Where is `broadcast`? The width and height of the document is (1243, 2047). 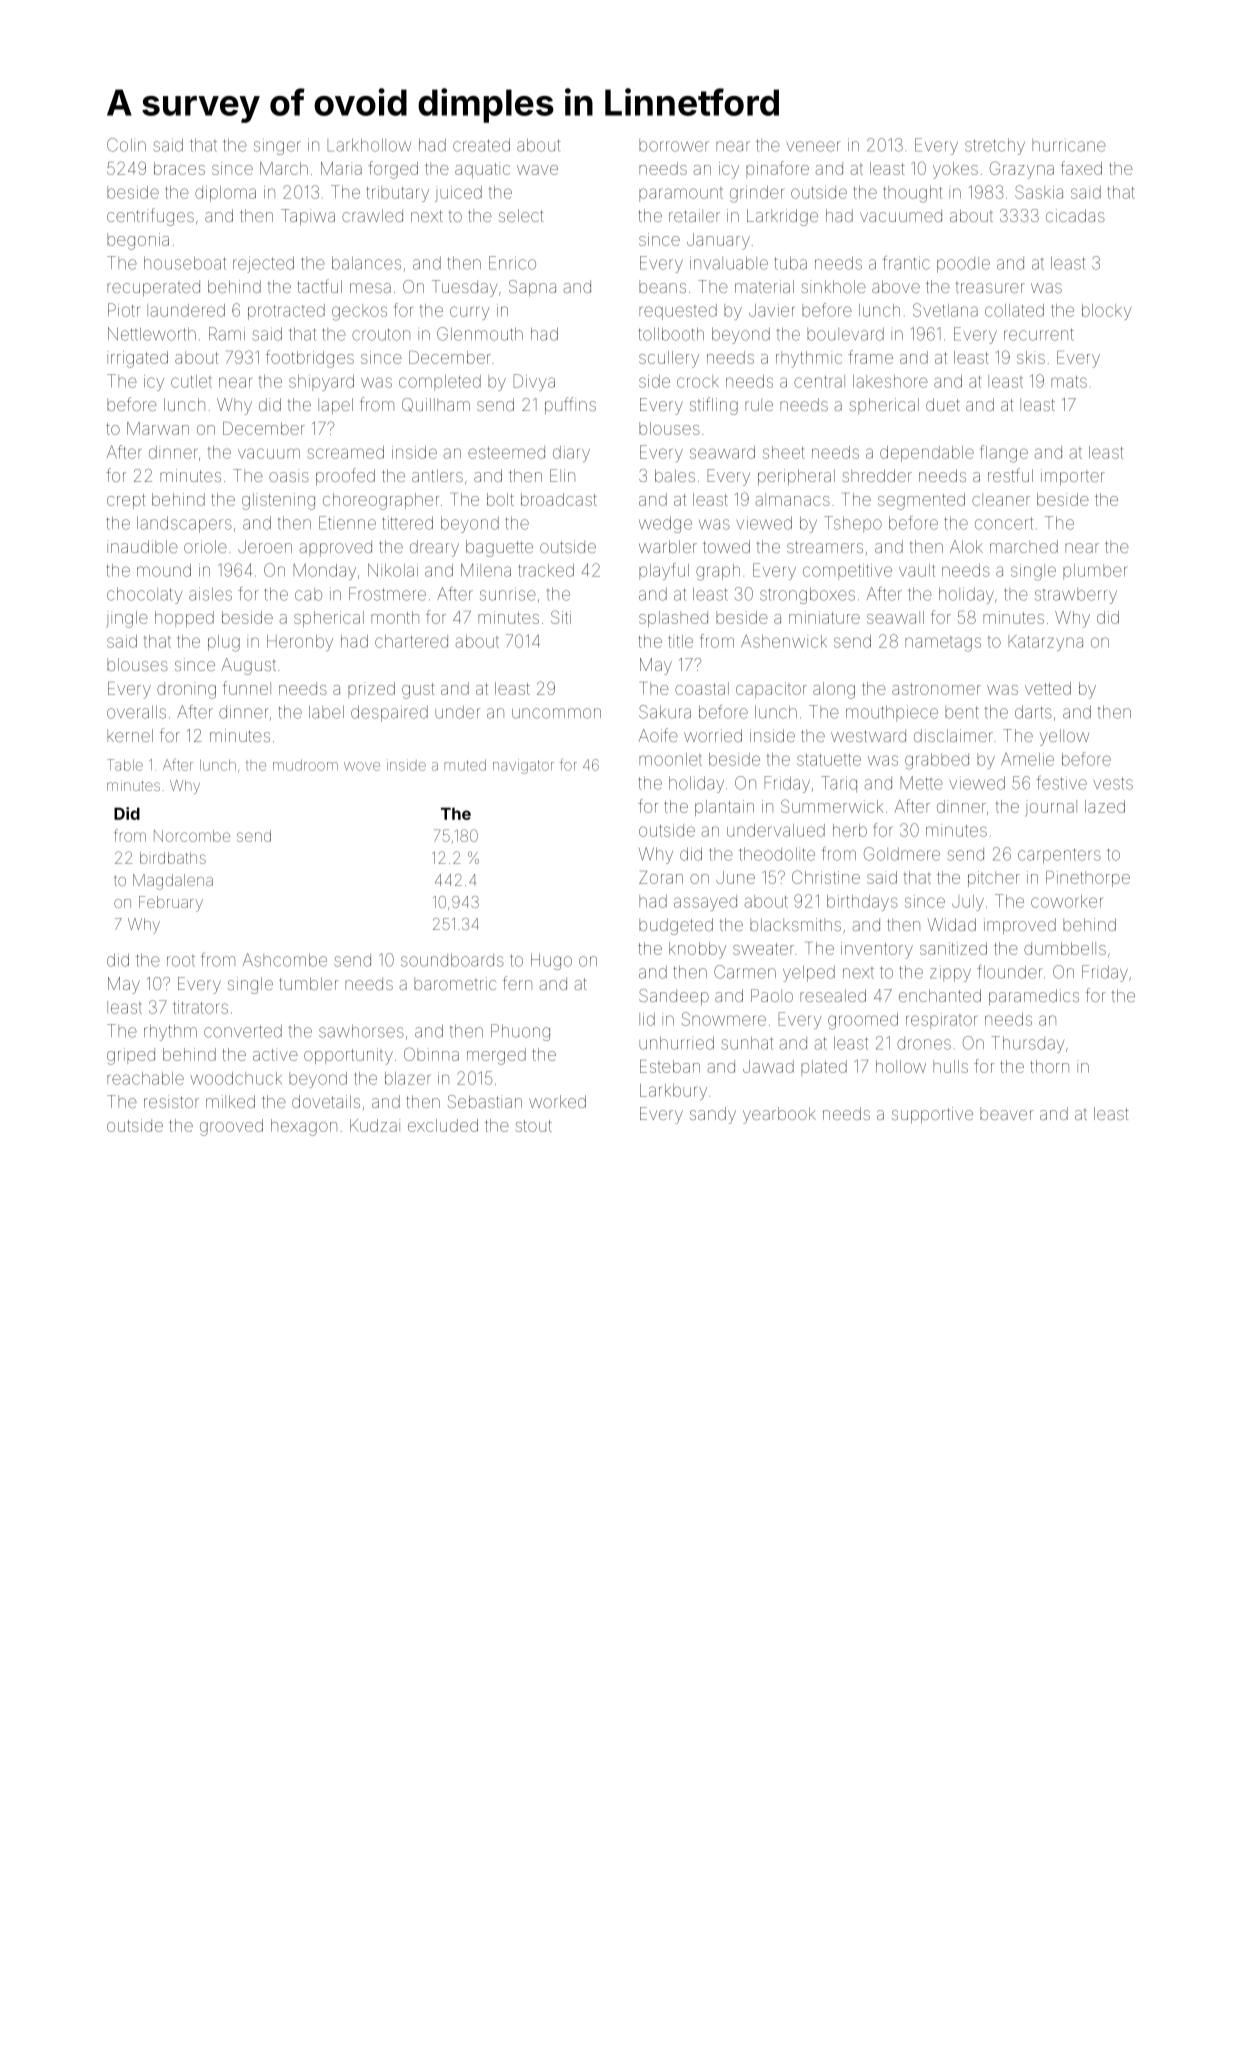
broadcast is located at coordinates (559, 499).
